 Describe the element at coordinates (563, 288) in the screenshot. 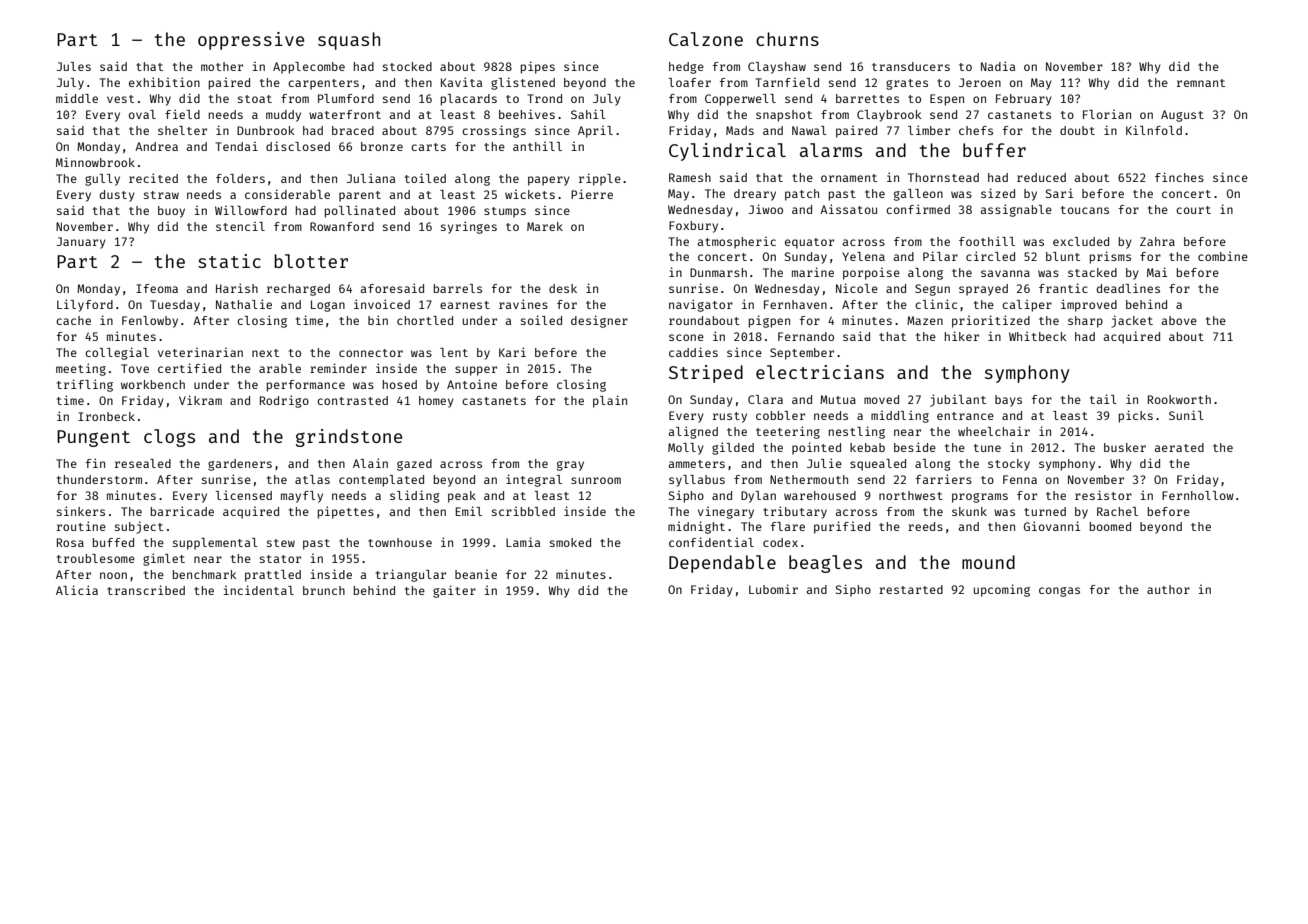

I see `desk` at that location.
